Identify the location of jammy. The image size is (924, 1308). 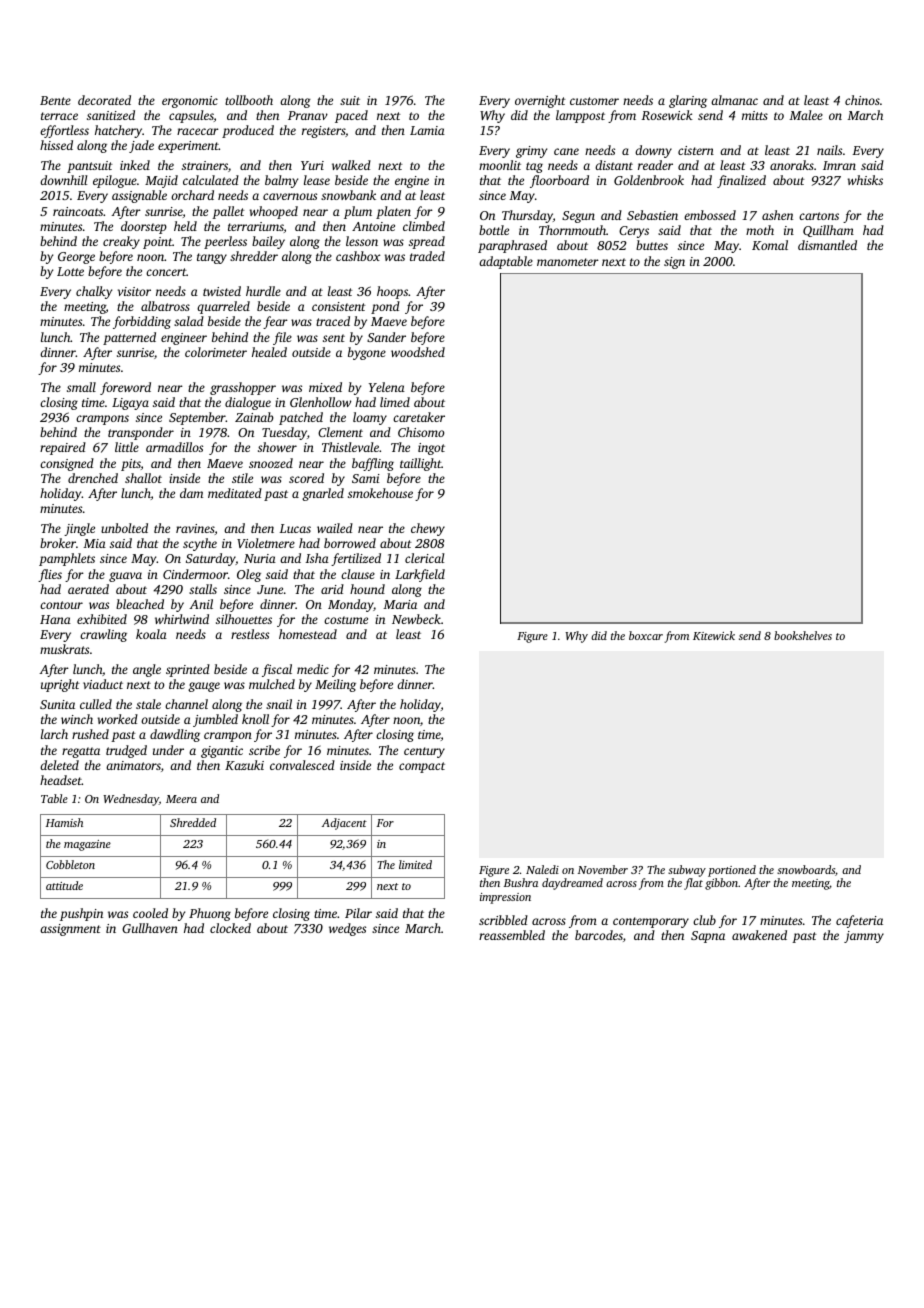
(864, 937).
